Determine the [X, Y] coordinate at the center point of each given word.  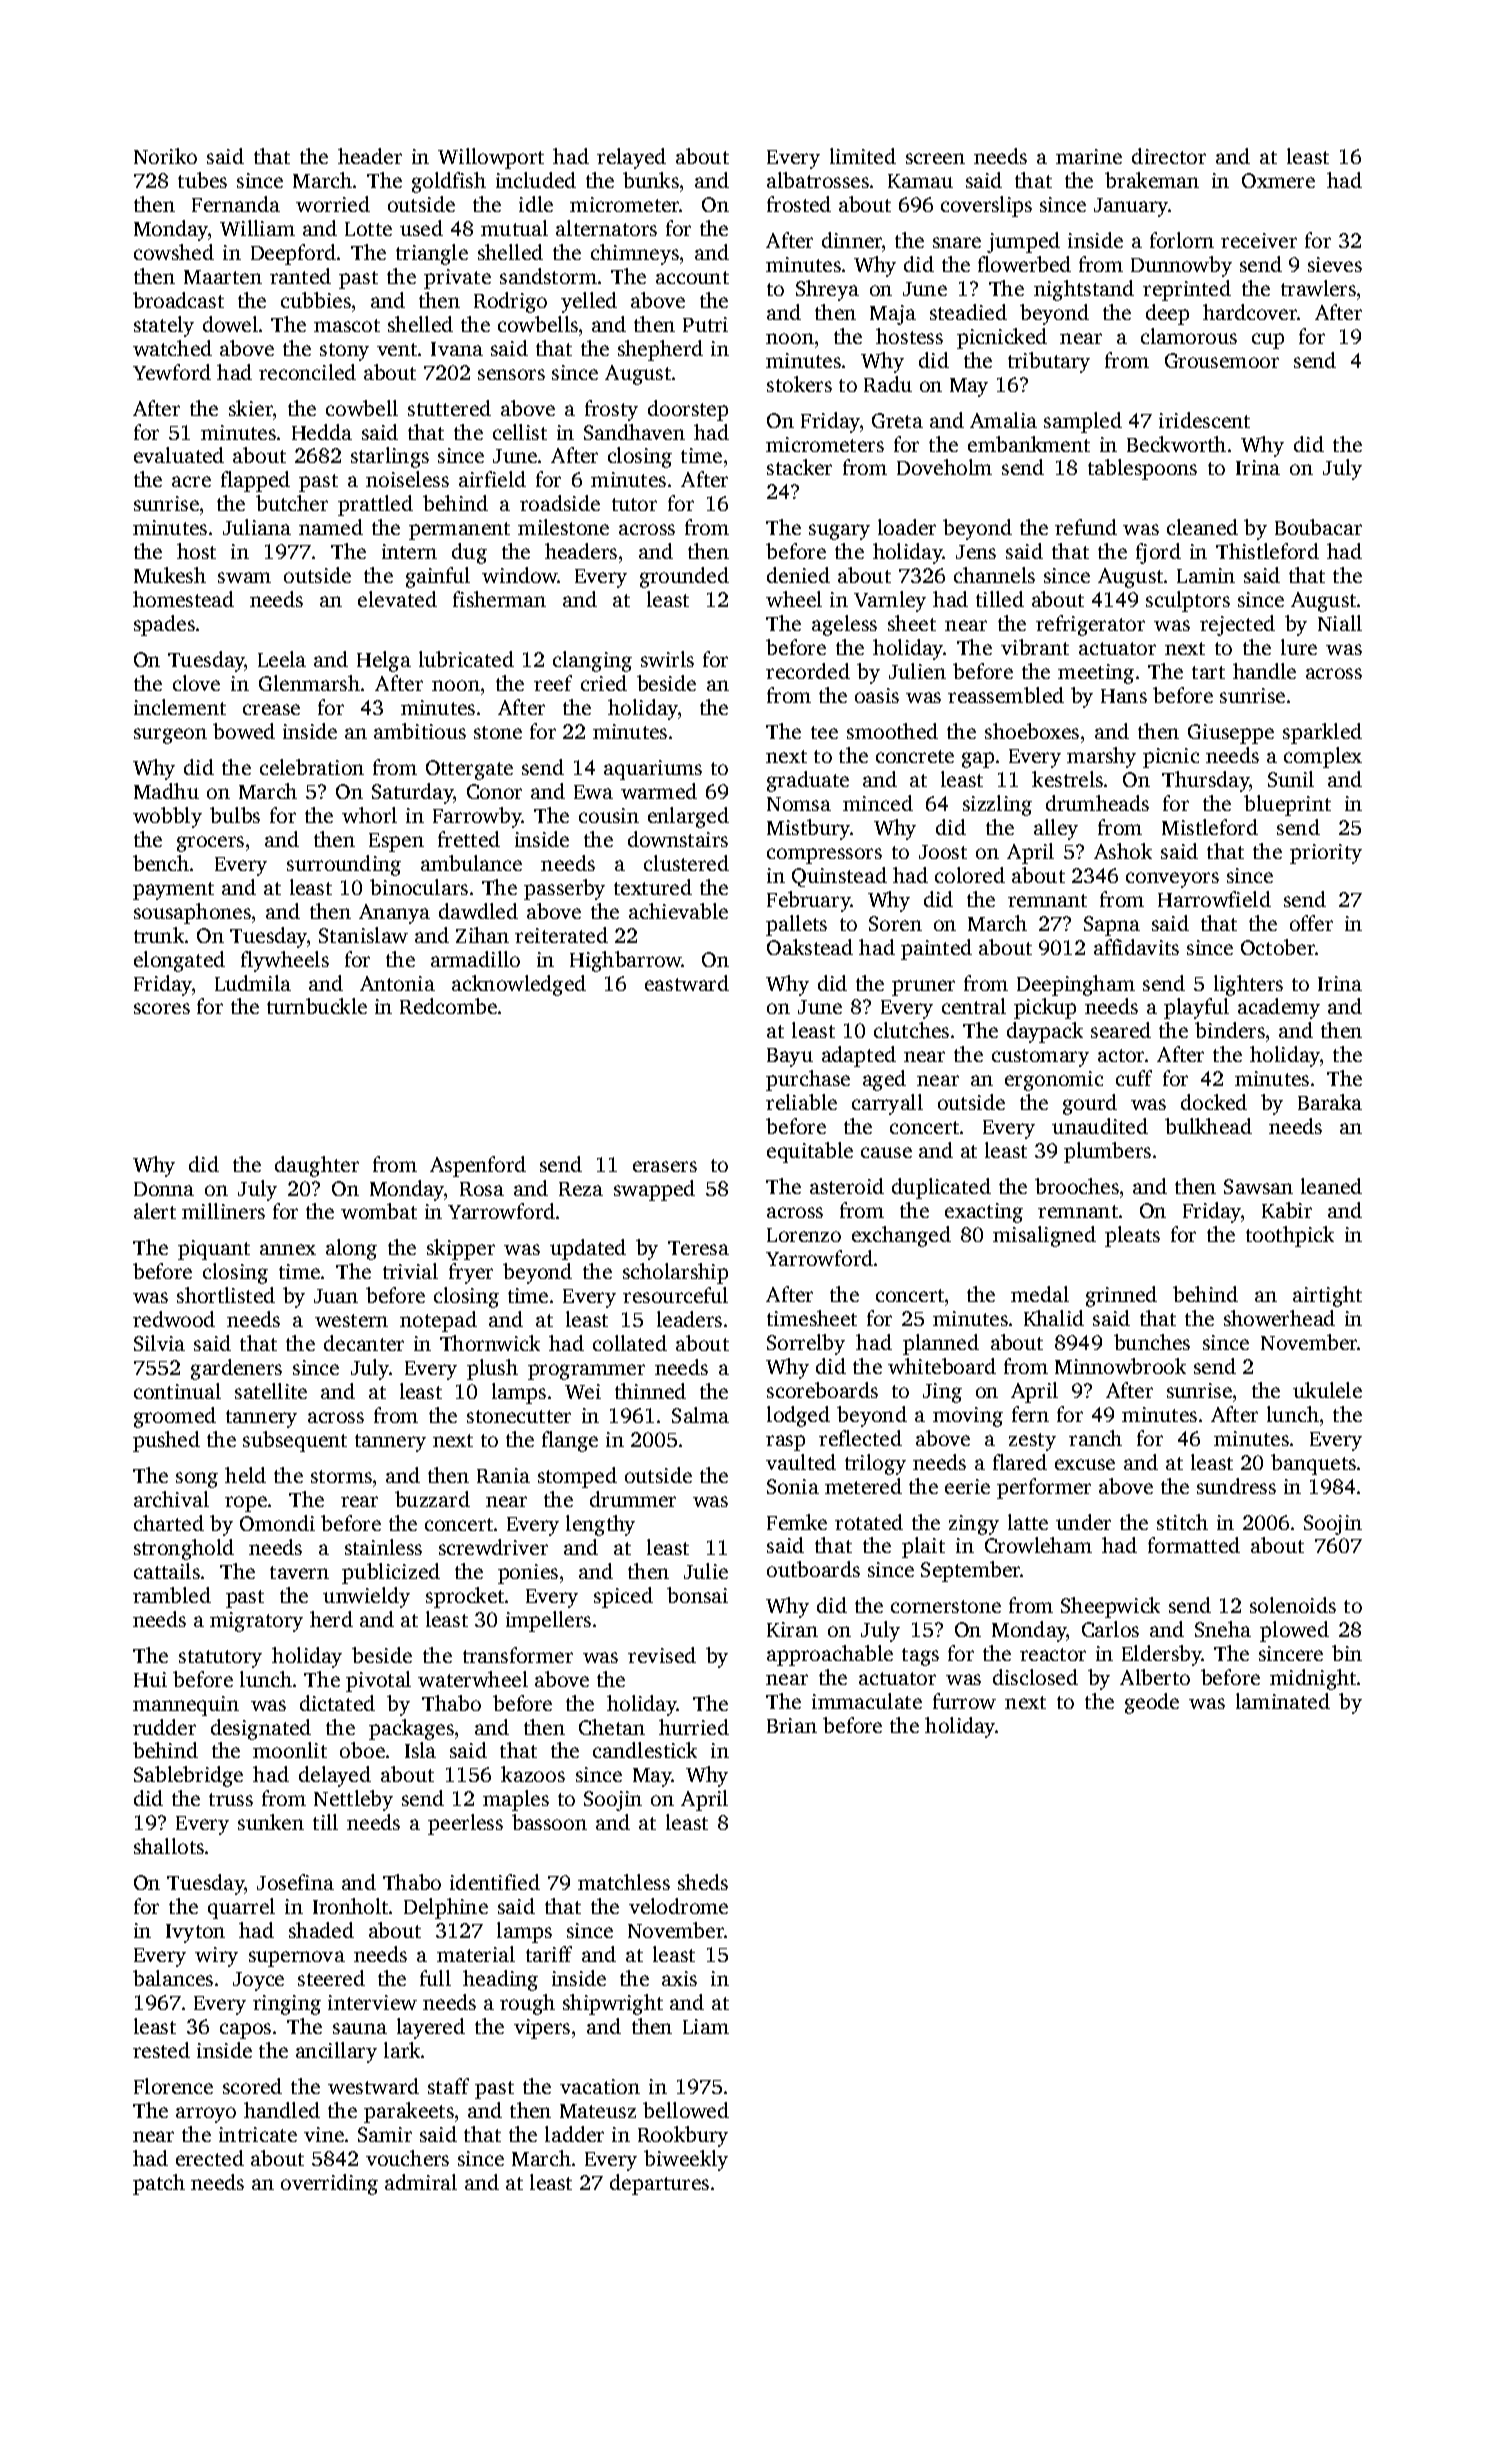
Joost [943, 852]
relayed [631, 158]
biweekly [686, 2160]
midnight [1313, 1679]
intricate [258, 2134]
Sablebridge [188, 1776]
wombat [379, 1211]
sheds [703, 1882]
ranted [300, 276]
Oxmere [1278, 180]
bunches [1152, 1342]
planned [941, 1344]
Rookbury [683, 2136]
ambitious [420, 731]
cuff [1134, 1078]
